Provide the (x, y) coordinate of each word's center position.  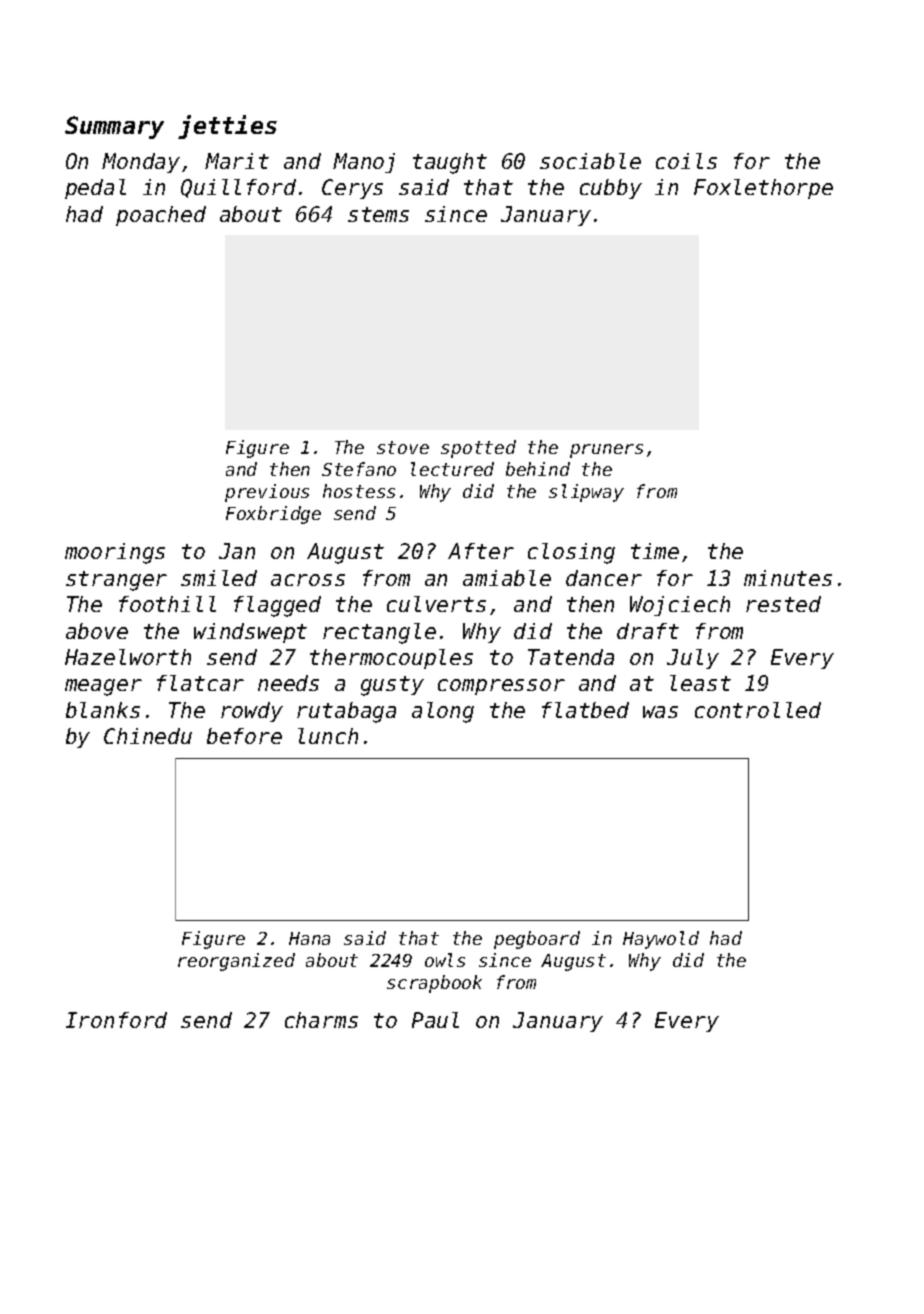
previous (267, 493)
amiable (507, 578)
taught (450, 163)
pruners (606, 451)
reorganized (236, 962)
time (655, 551)
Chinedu (148, 736)
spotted (478, 449)
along (443, 712)
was (660, 712)
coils (686, 161)
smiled (219, 578)
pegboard (537, 940)
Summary (114, 127)
